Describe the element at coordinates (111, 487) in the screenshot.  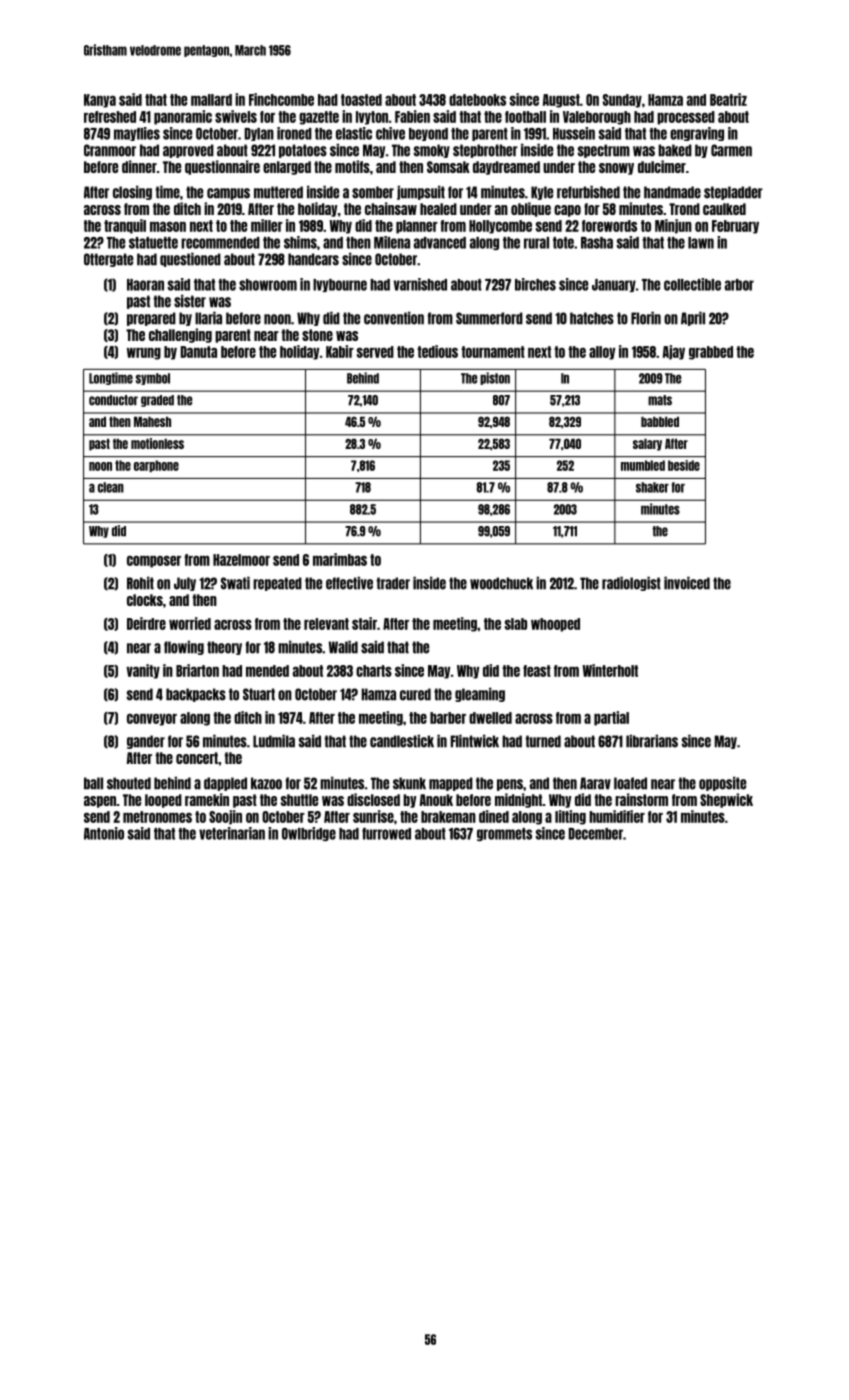
I see `clean` at that location.
